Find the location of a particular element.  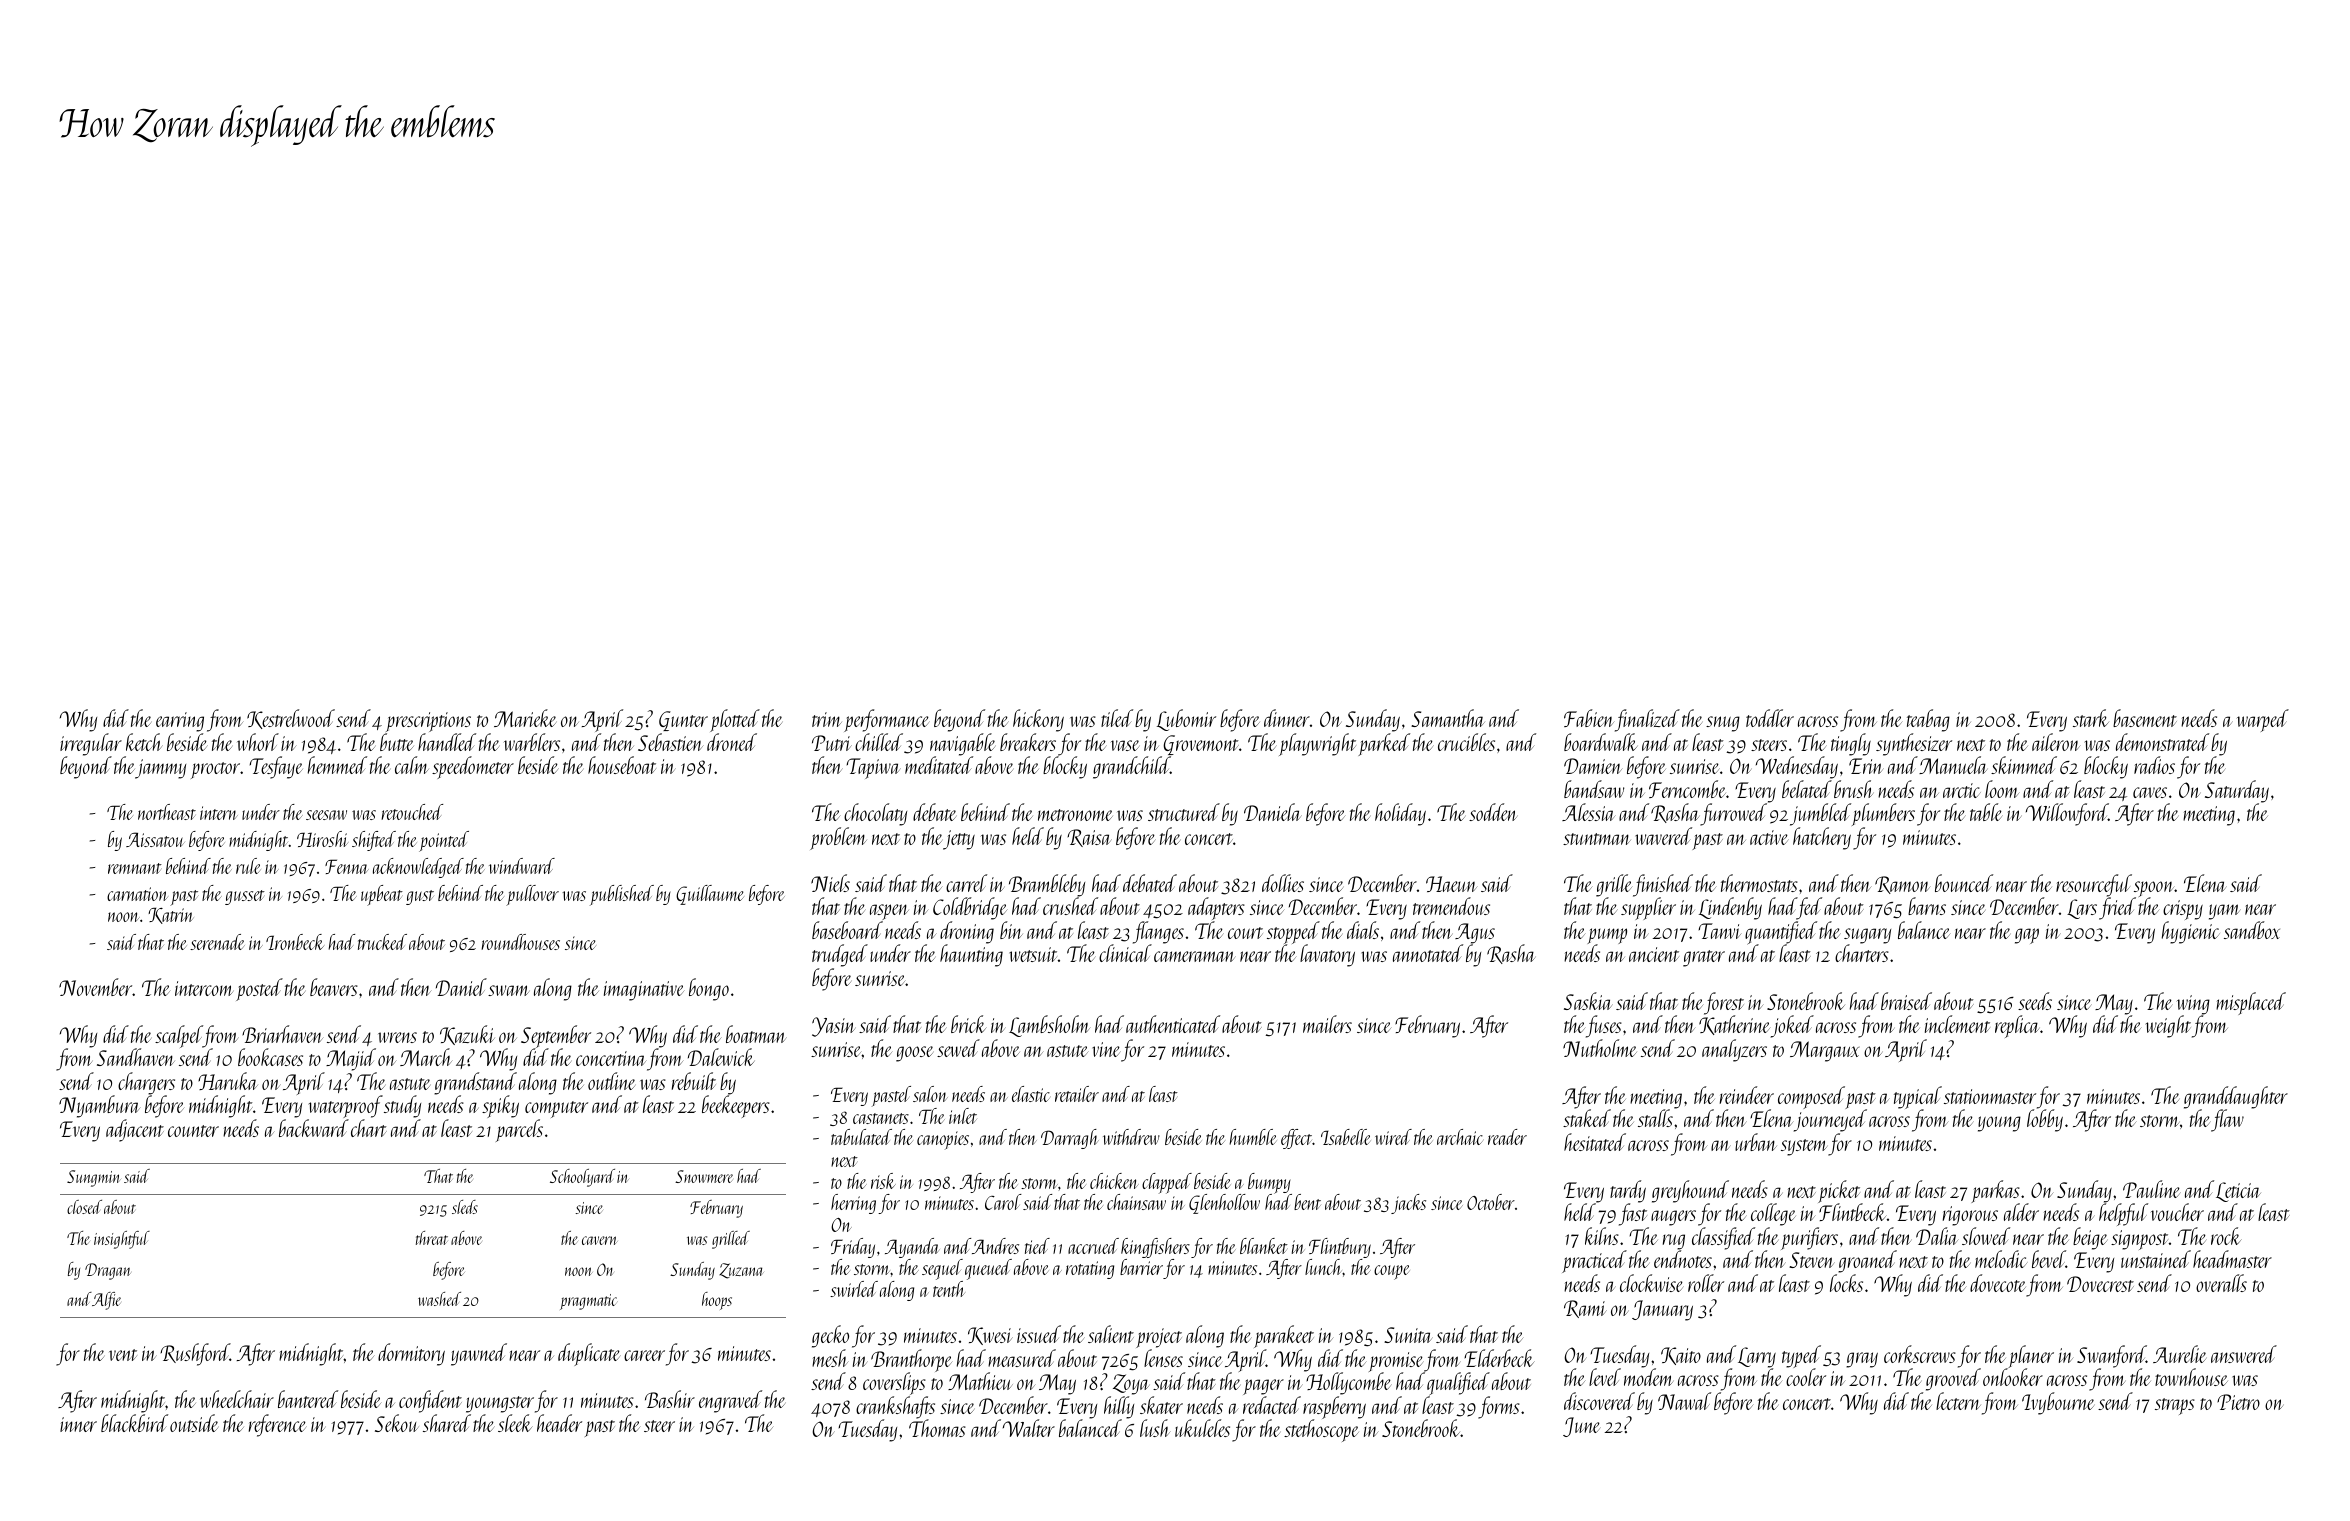

Saskia is located at coordinates (1588, 1001).
